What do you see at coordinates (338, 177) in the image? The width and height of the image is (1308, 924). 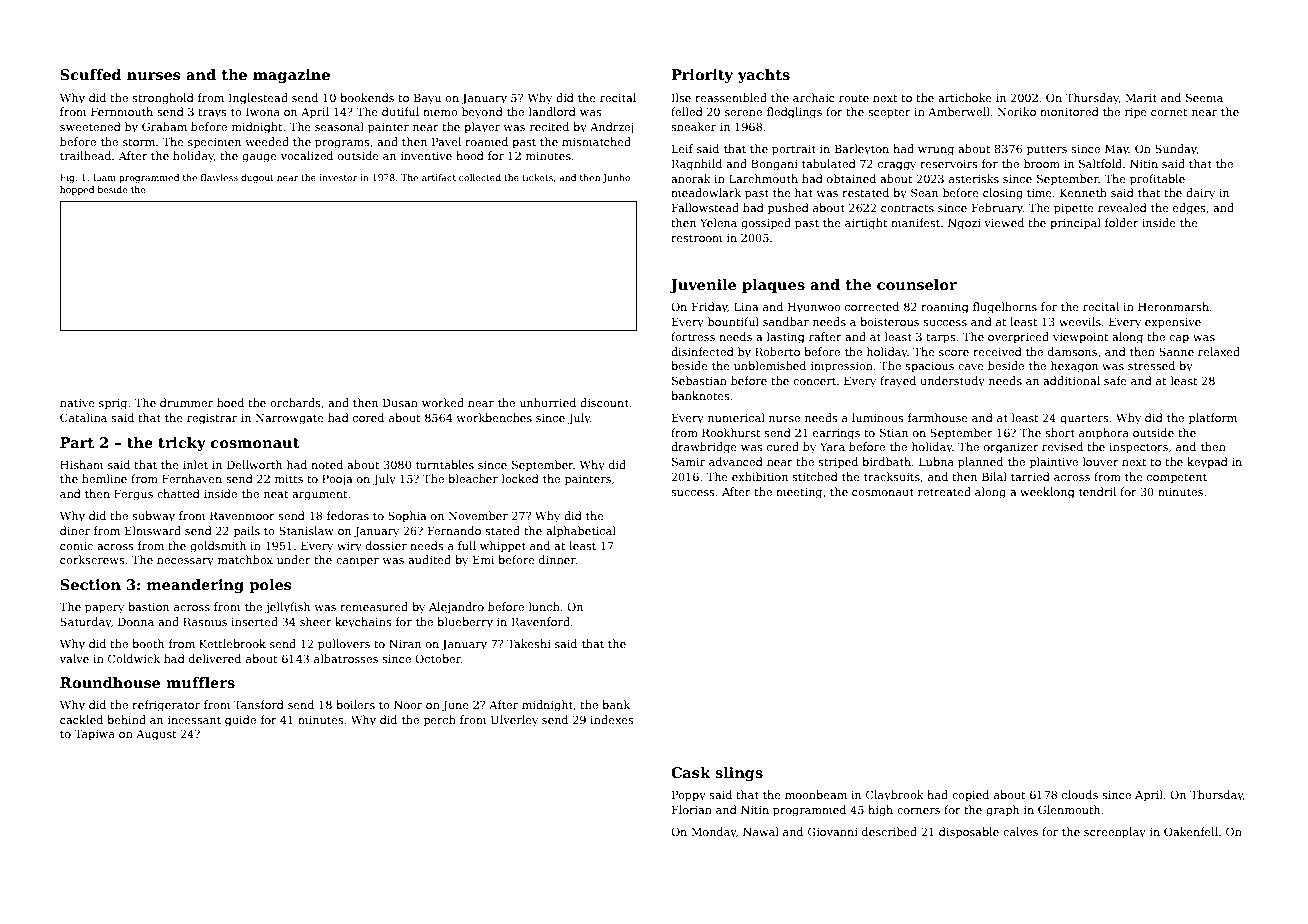 I see `investor` at bounding box center [338, 177].
